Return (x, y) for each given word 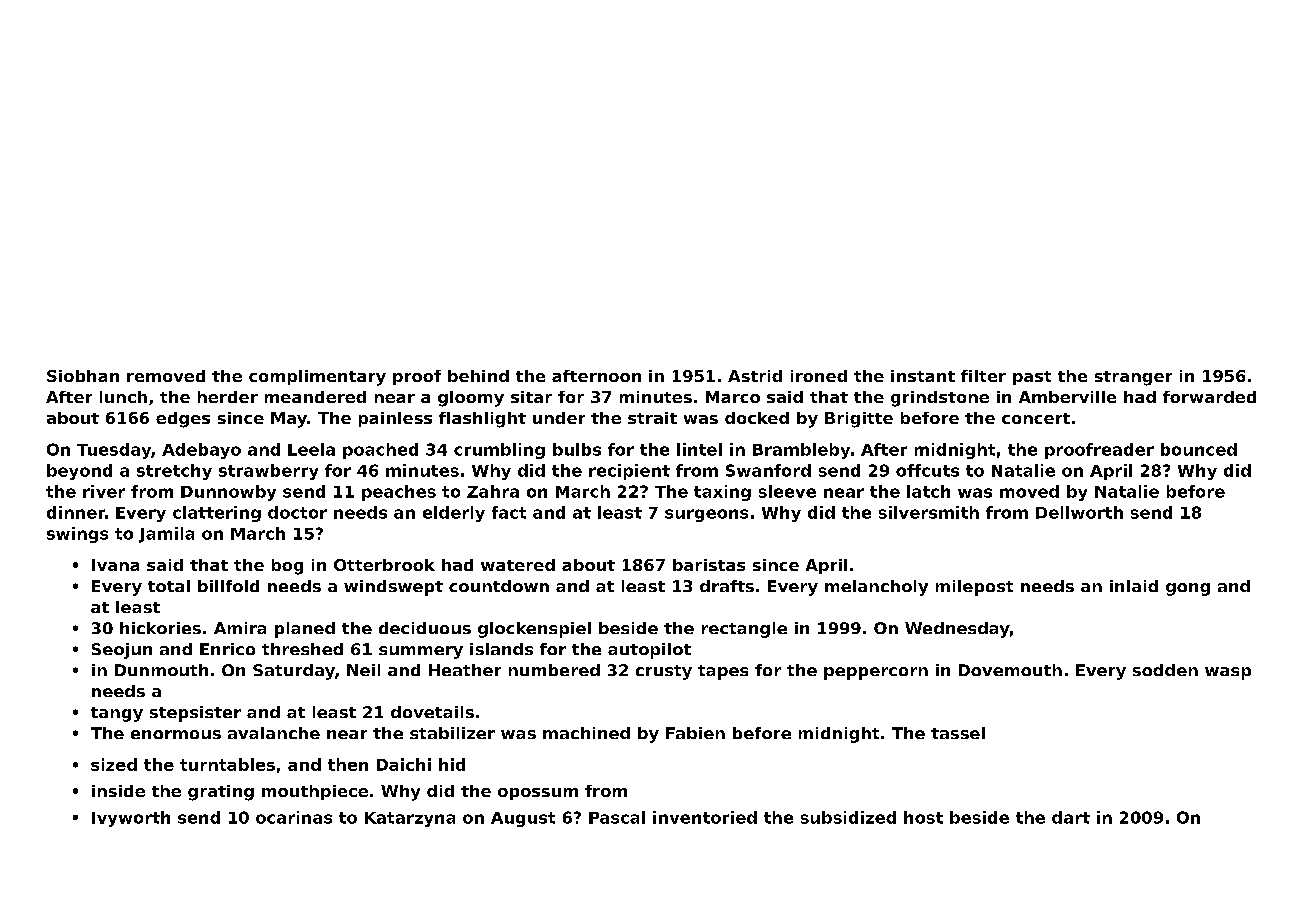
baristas (709, 565)
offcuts (927, 470)
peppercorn (876, 673)
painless (395, 419)
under (559, 418)
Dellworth (1079, 512)
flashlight (482, 420)
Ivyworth (131, 819)
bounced (1199, 449)
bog (287, 567)
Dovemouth (1010, 670)
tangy (117, 714)
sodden (1165, 670)
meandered (315, 397)
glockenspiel (534, 630)
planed (305, 630)
